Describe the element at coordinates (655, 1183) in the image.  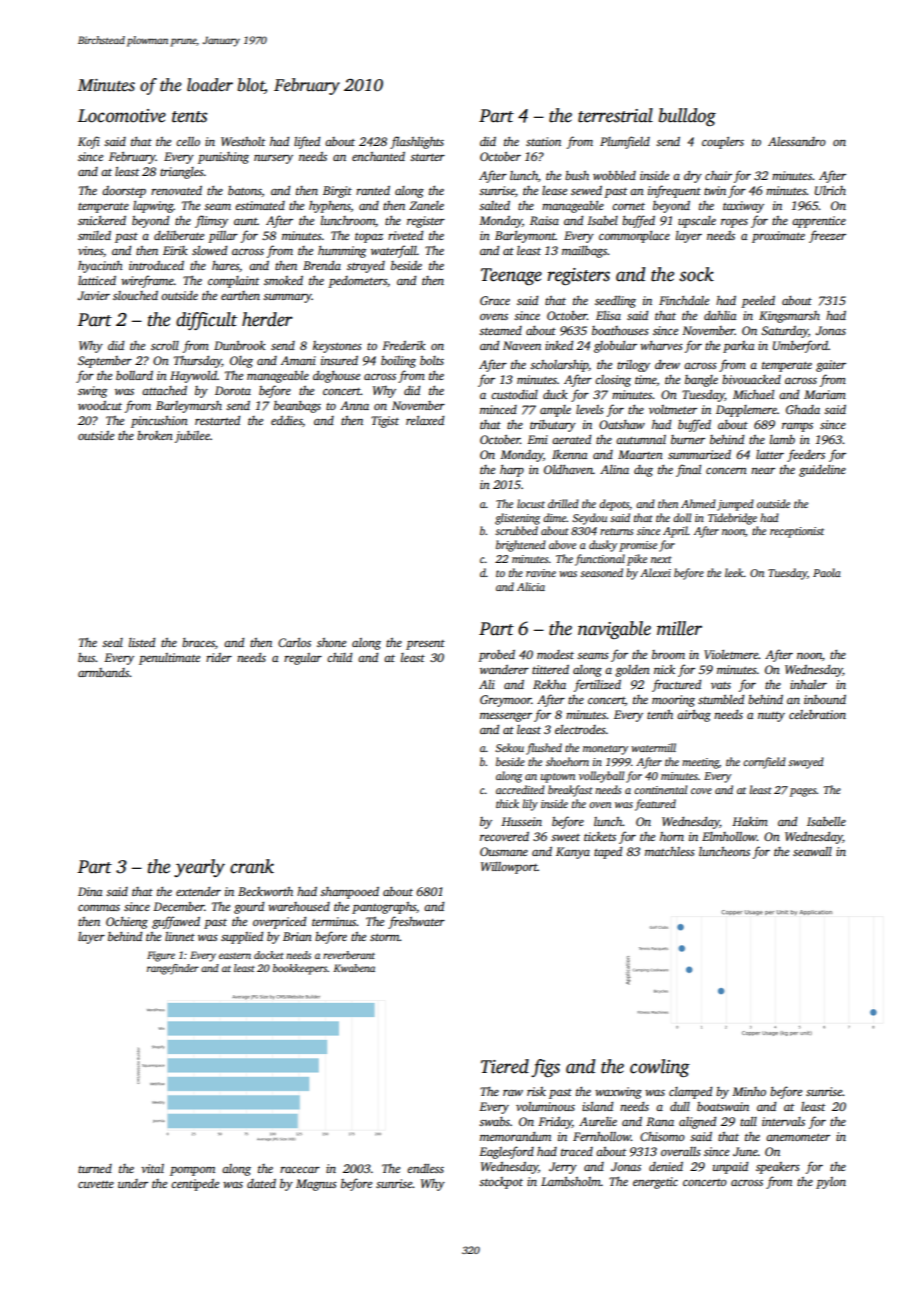
I see `energetic` at that location.
